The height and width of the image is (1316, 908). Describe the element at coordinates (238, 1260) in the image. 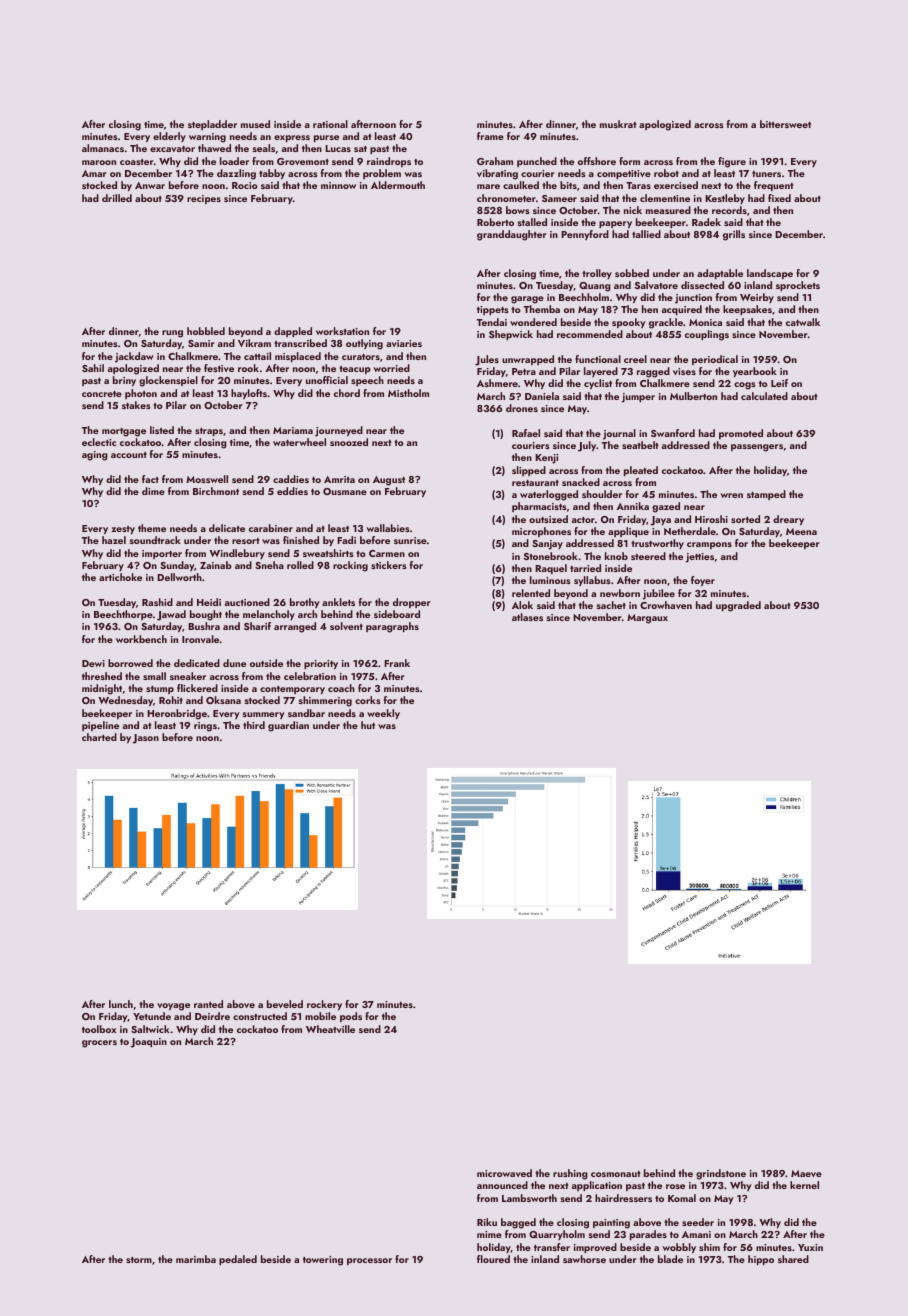

I see `pedaled` at that location.
